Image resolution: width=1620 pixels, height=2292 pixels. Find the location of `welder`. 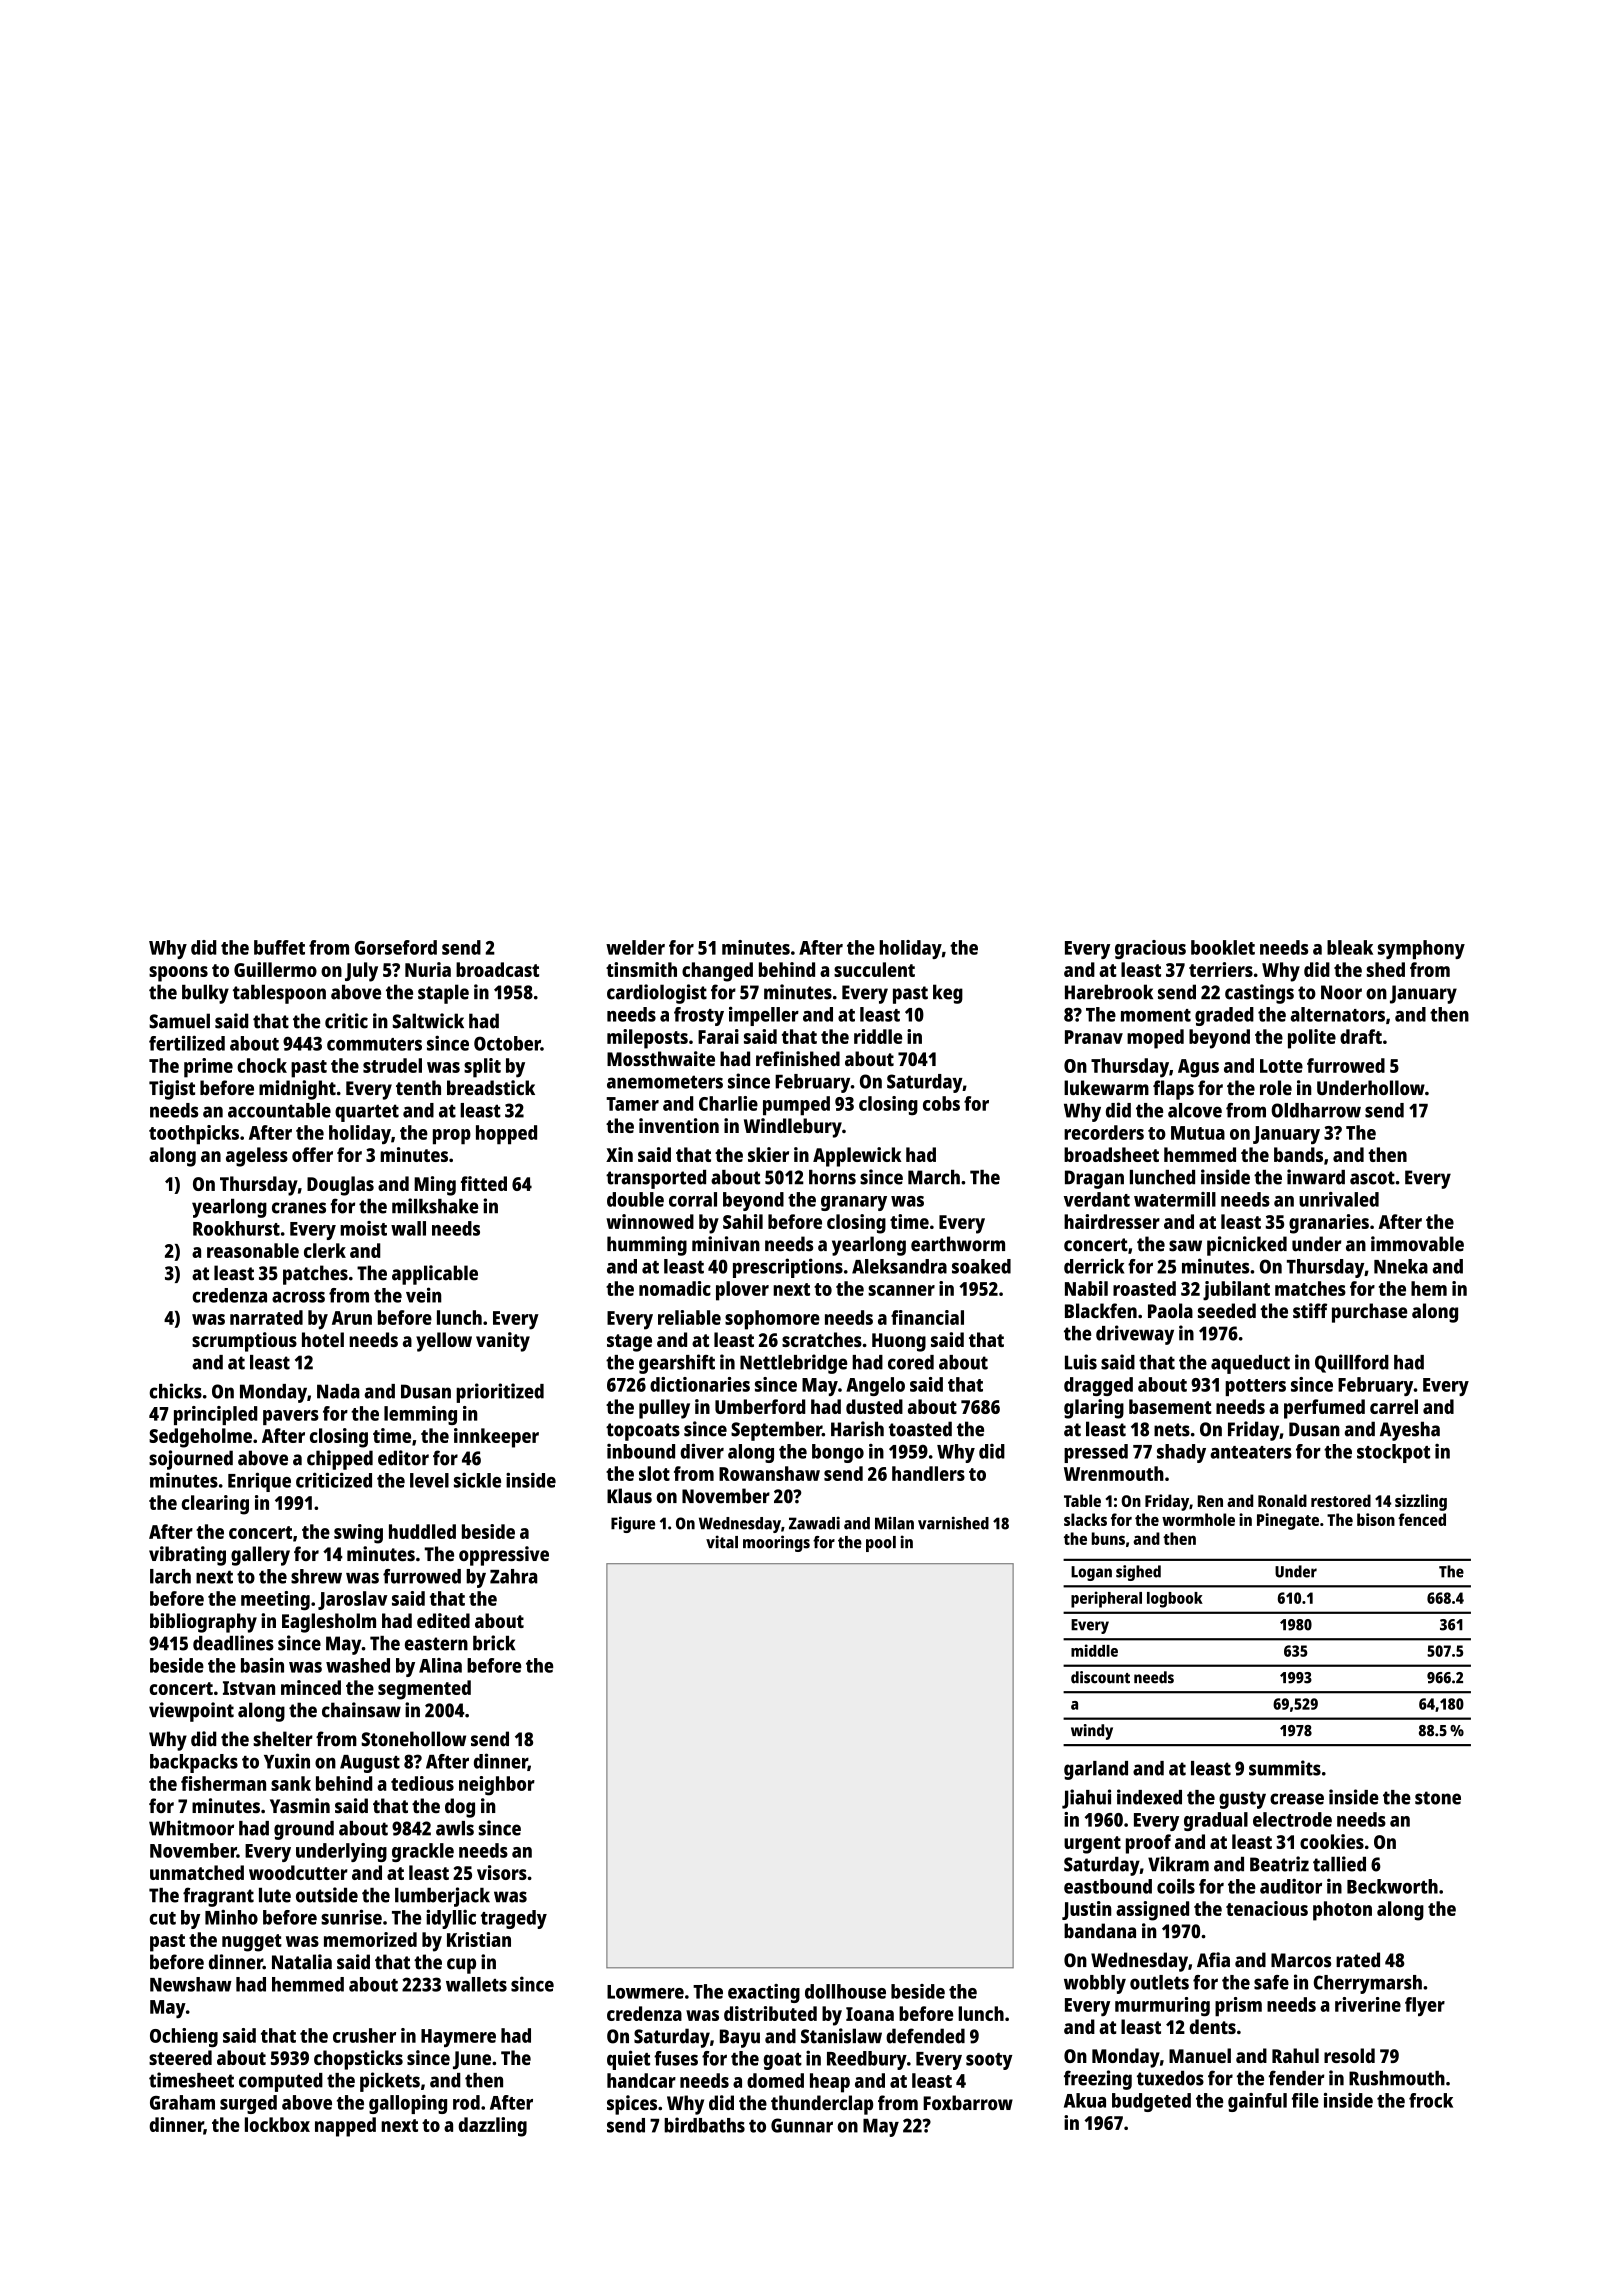

welder is located at coordinates (635, 947).
